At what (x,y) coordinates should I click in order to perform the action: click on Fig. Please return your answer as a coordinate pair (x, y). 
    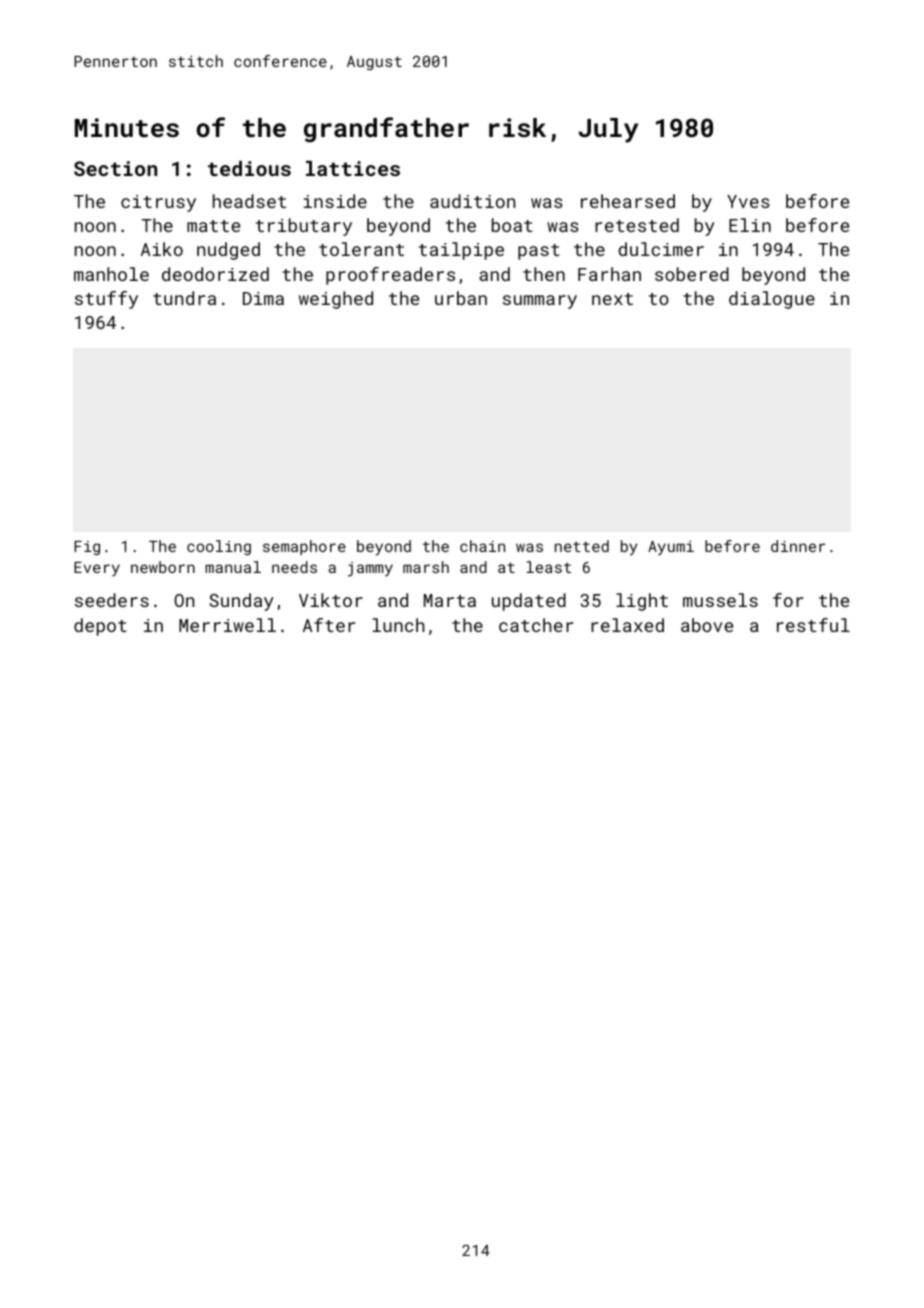
    Looking at the image, I should click on (87, 548).
